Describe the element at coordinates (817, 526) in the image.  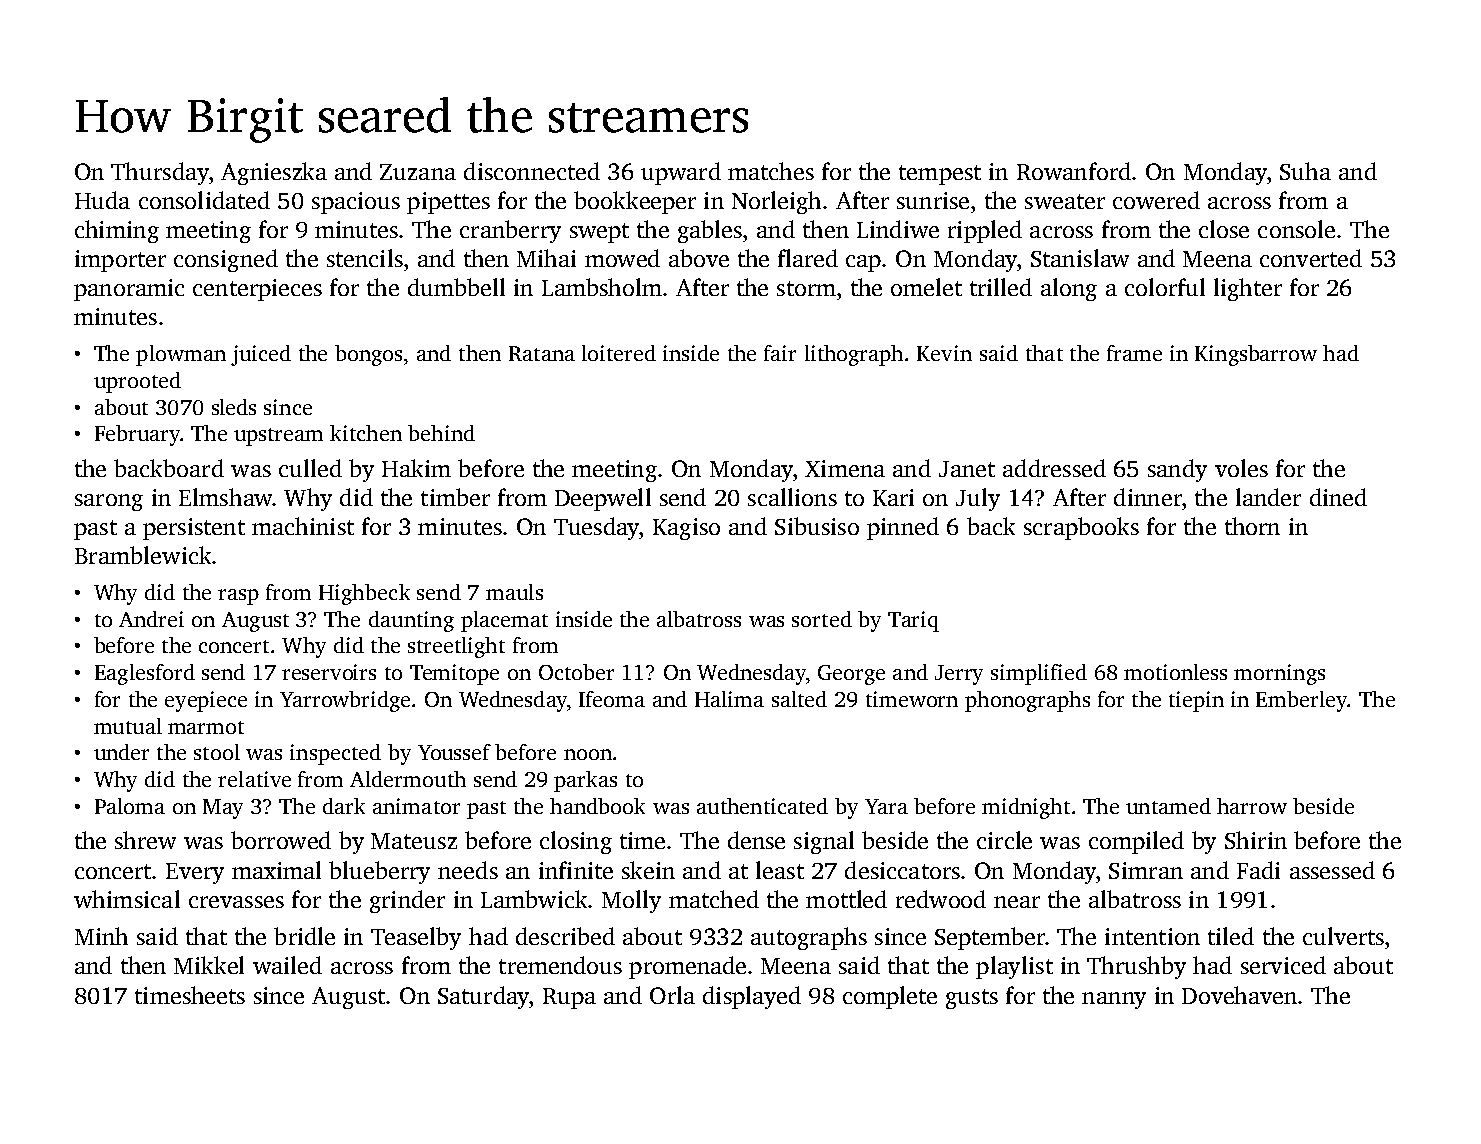
I see `Sibusiso` at that location.
